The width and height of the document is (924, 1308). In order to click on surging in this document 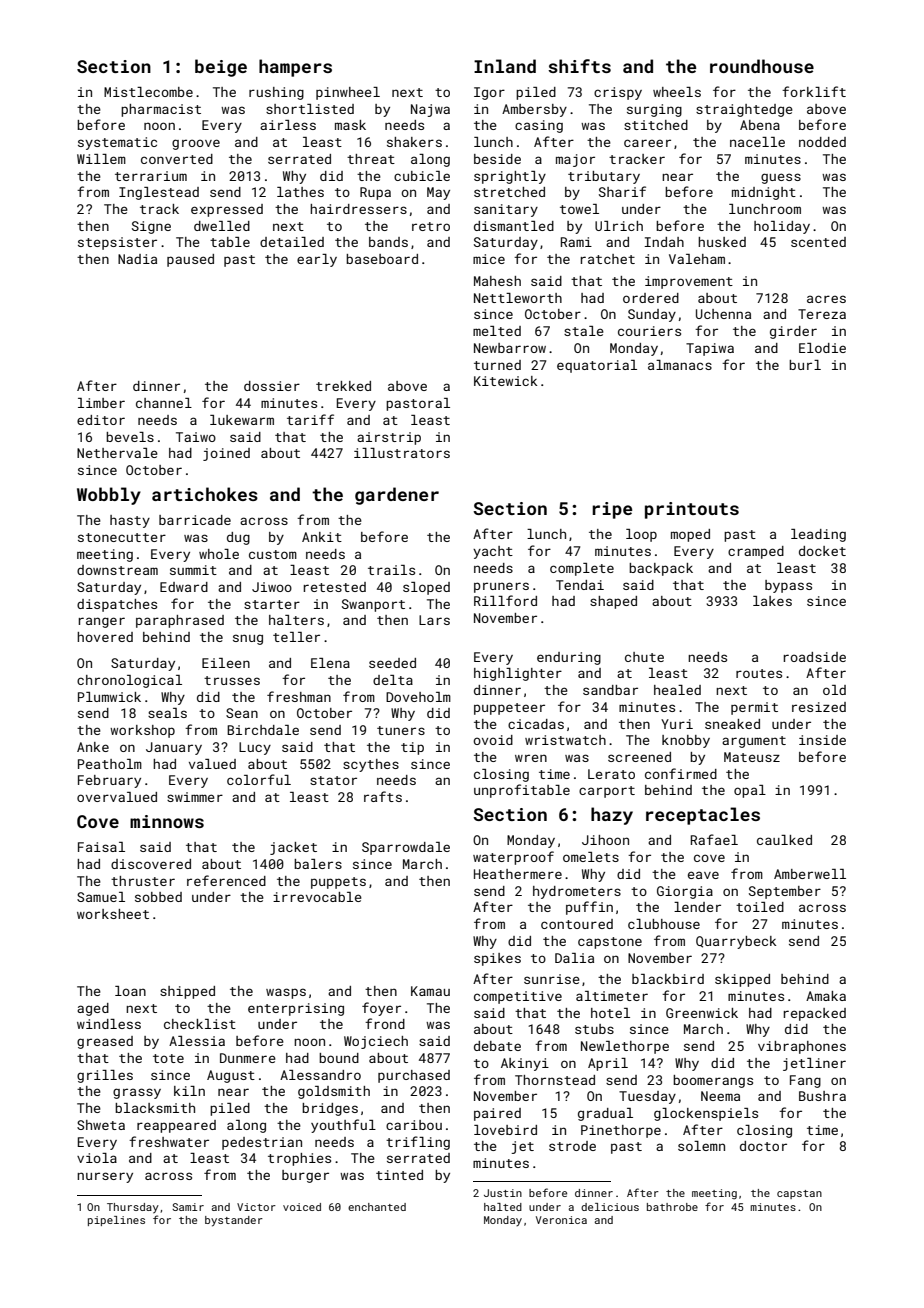, I will do `click(654, 110)`.
